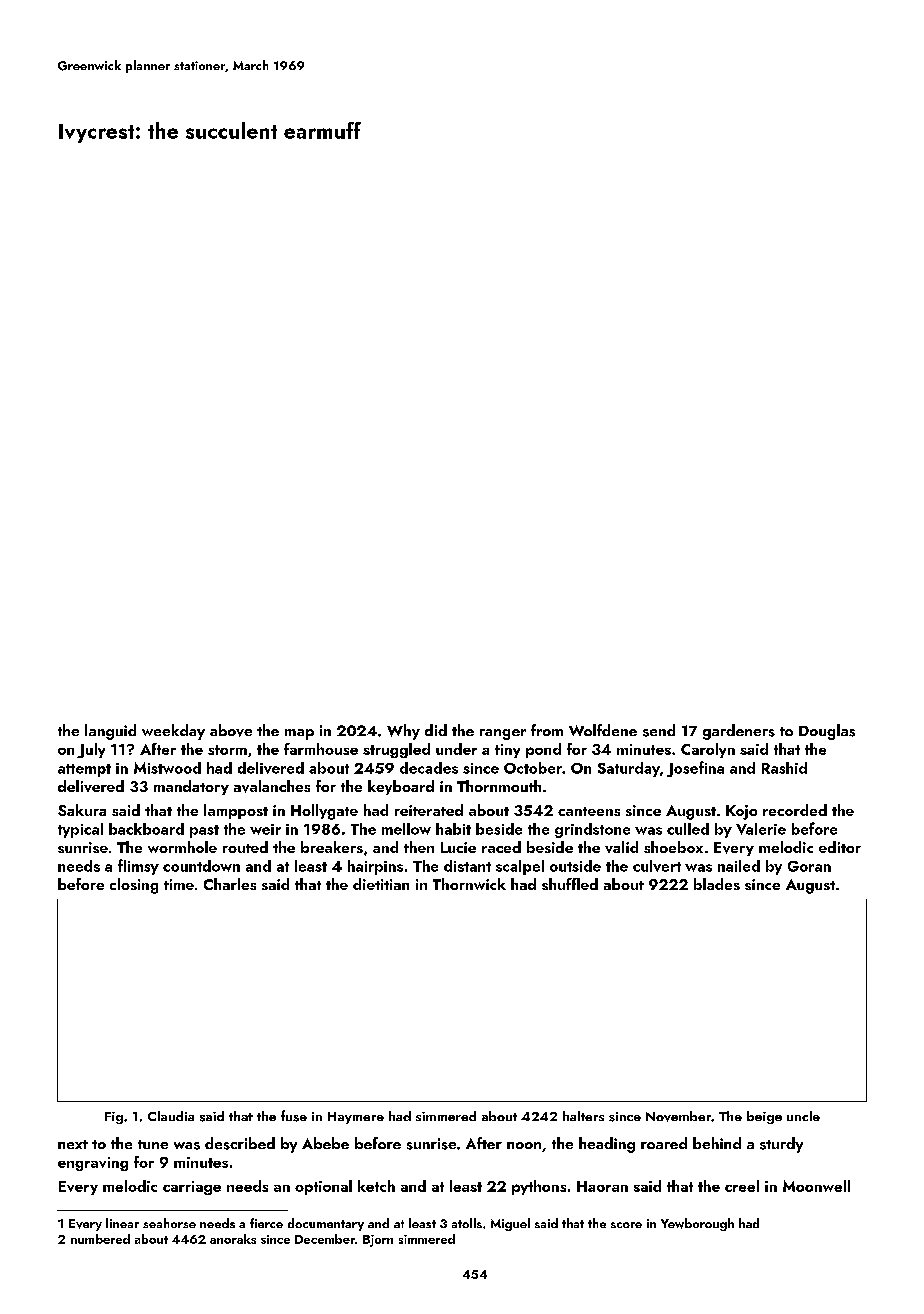  Describe the element at coordinates (266, 1223) in the screenshot. I see `fierce` at that location.
